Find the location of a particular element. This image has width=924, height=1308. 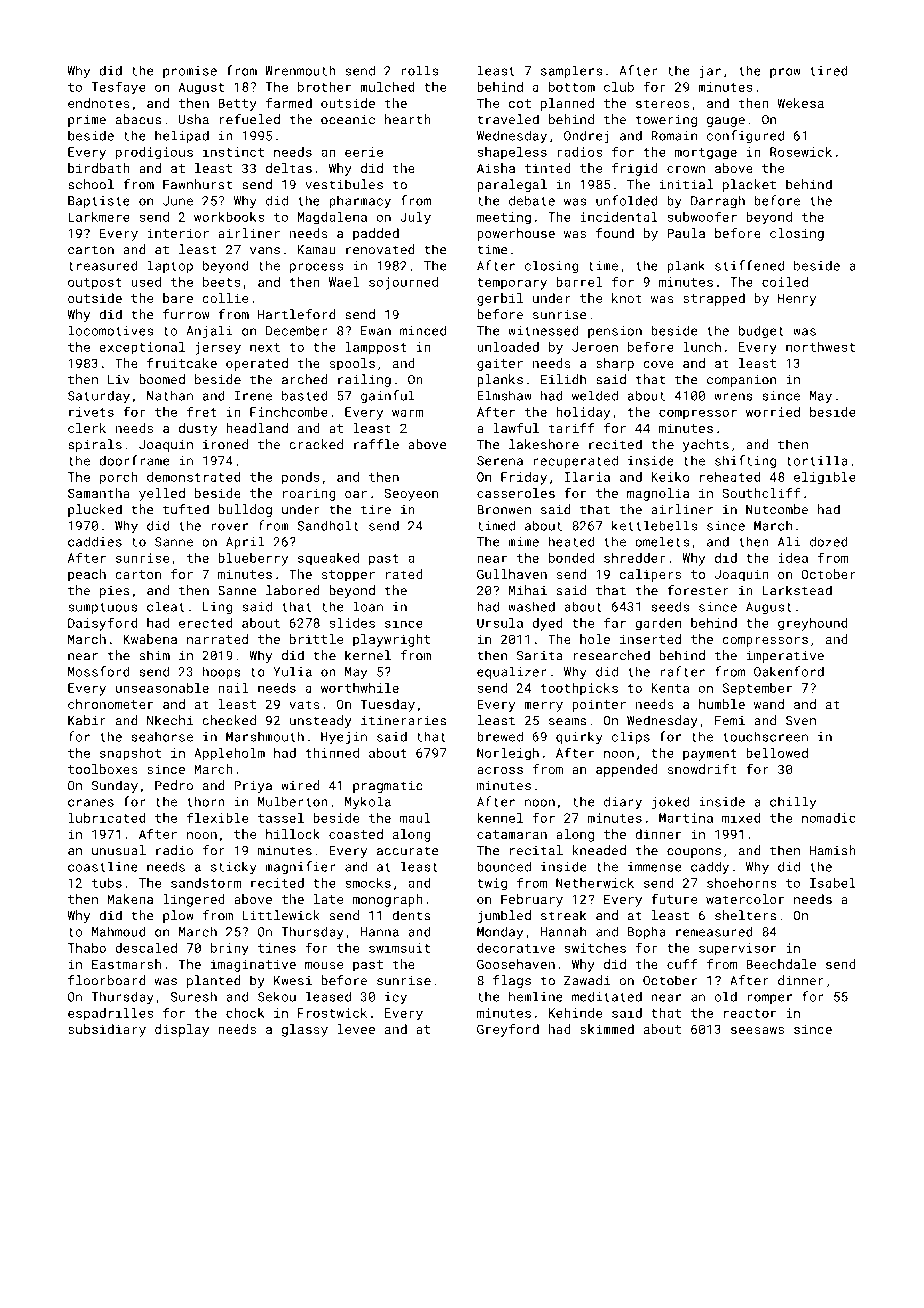

caddies is located at coordinates (95, 541).
